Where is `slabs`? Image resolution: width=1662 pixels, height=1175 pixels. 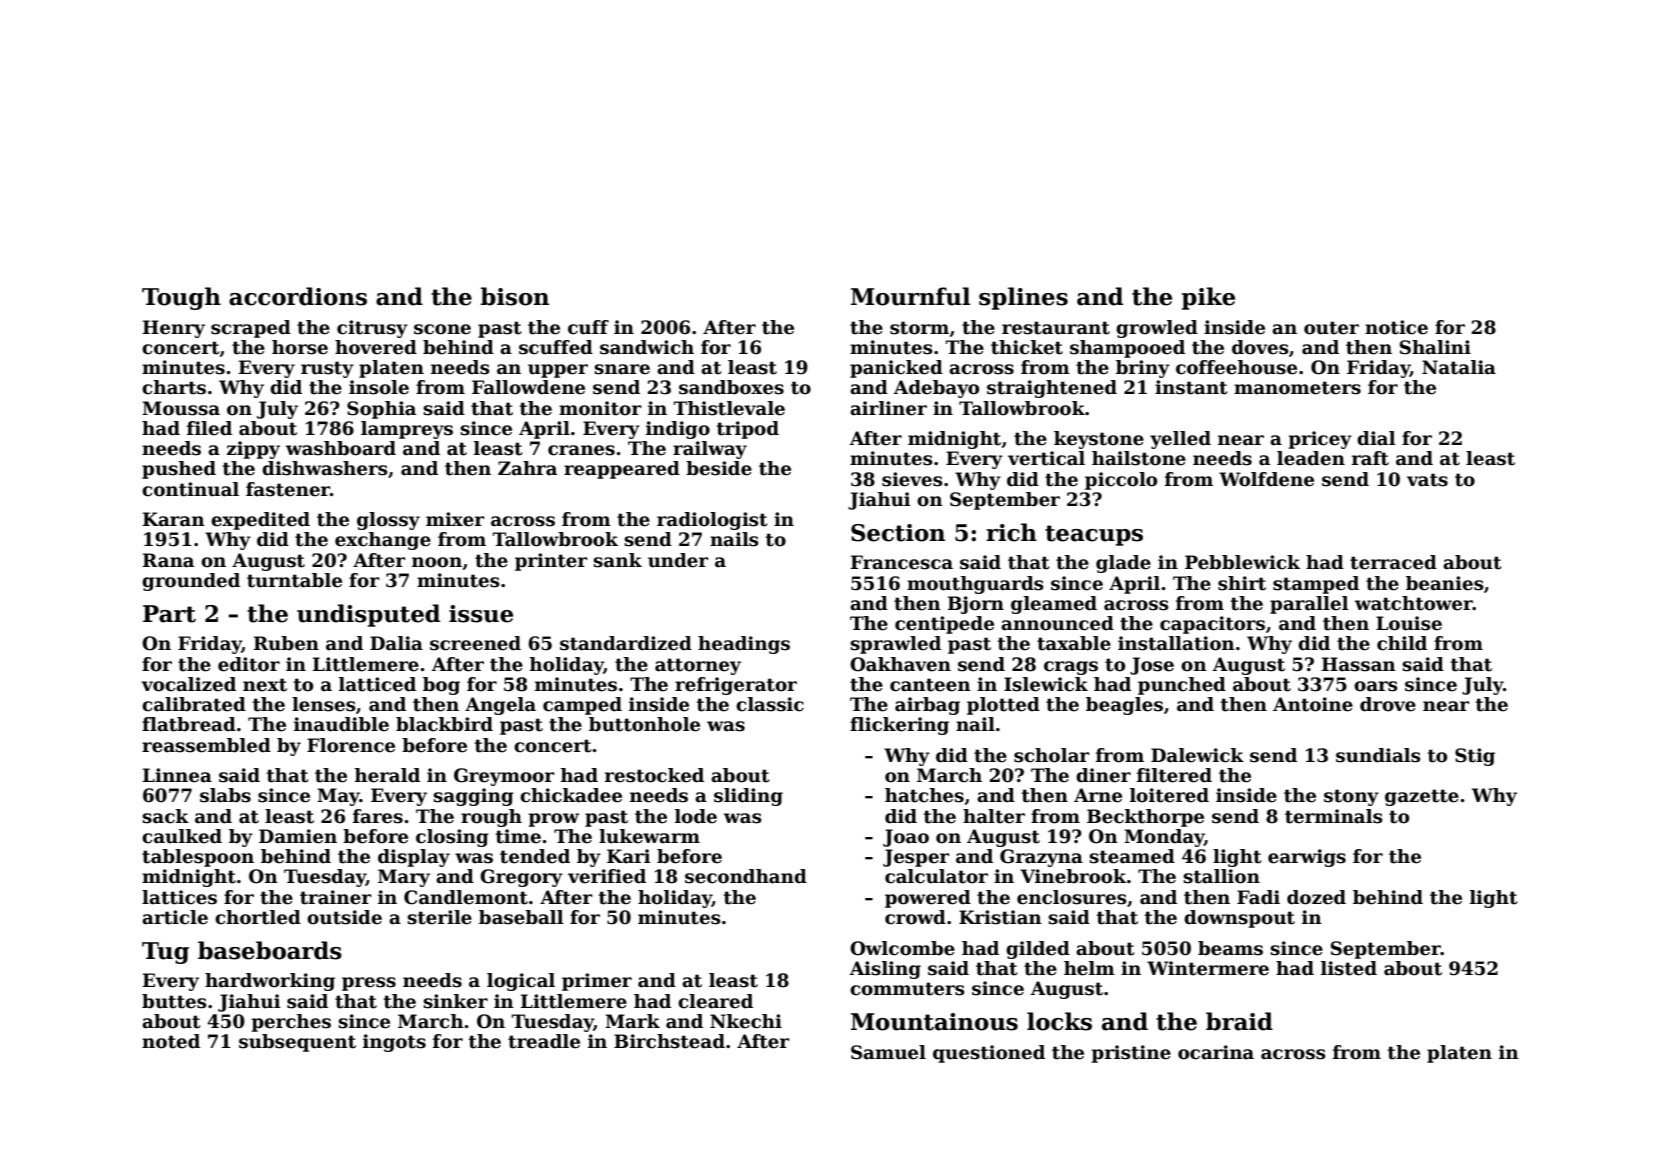
slabs is located at coordinates (225, 795).
